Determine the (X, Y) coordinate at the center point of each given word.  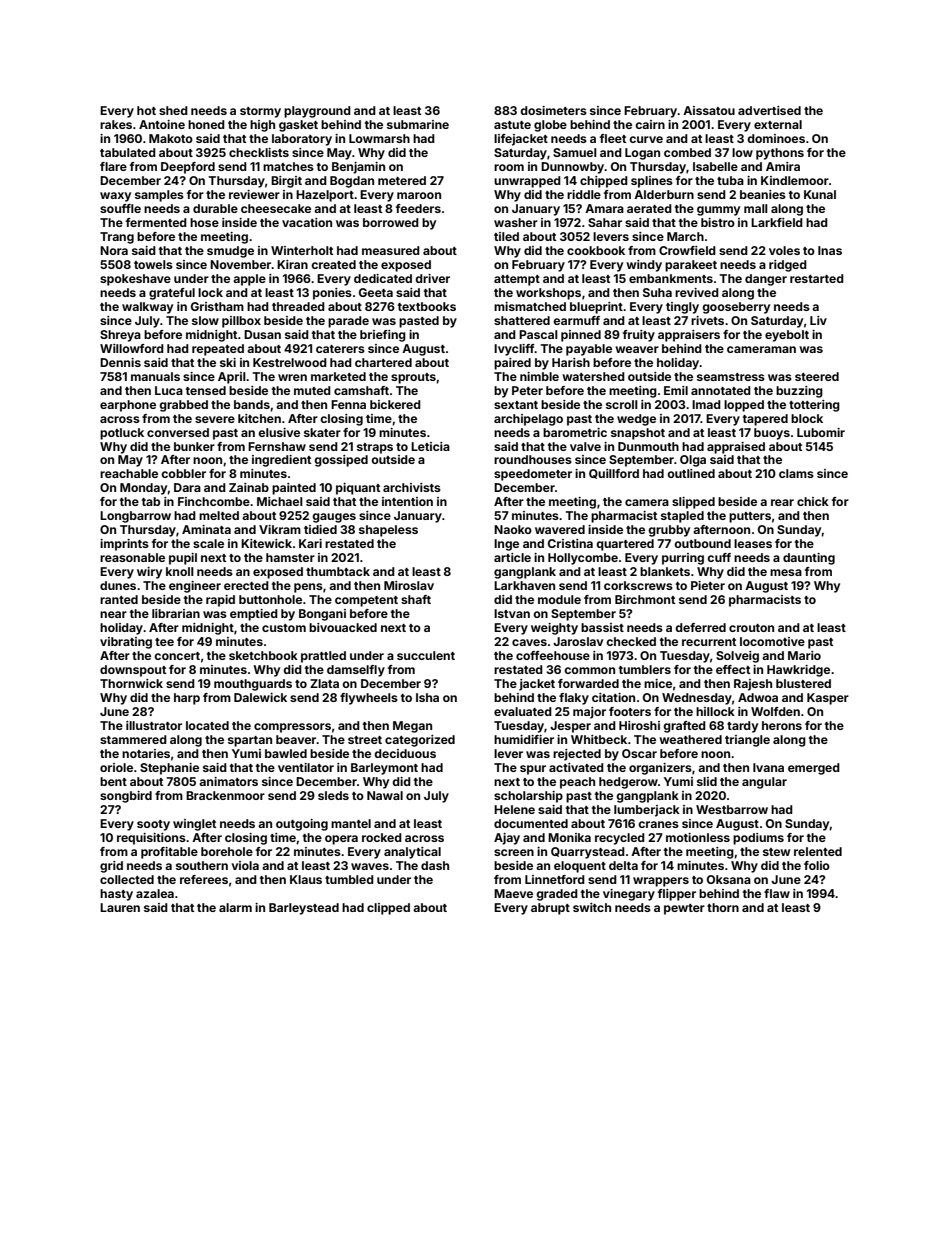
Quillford (614, 474)
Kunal (820, 194)
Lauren (120, 907)
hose (204, 222)
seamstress (731, 377)
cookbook (596, 250)
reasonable (132, 557)
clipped (388, 909)
